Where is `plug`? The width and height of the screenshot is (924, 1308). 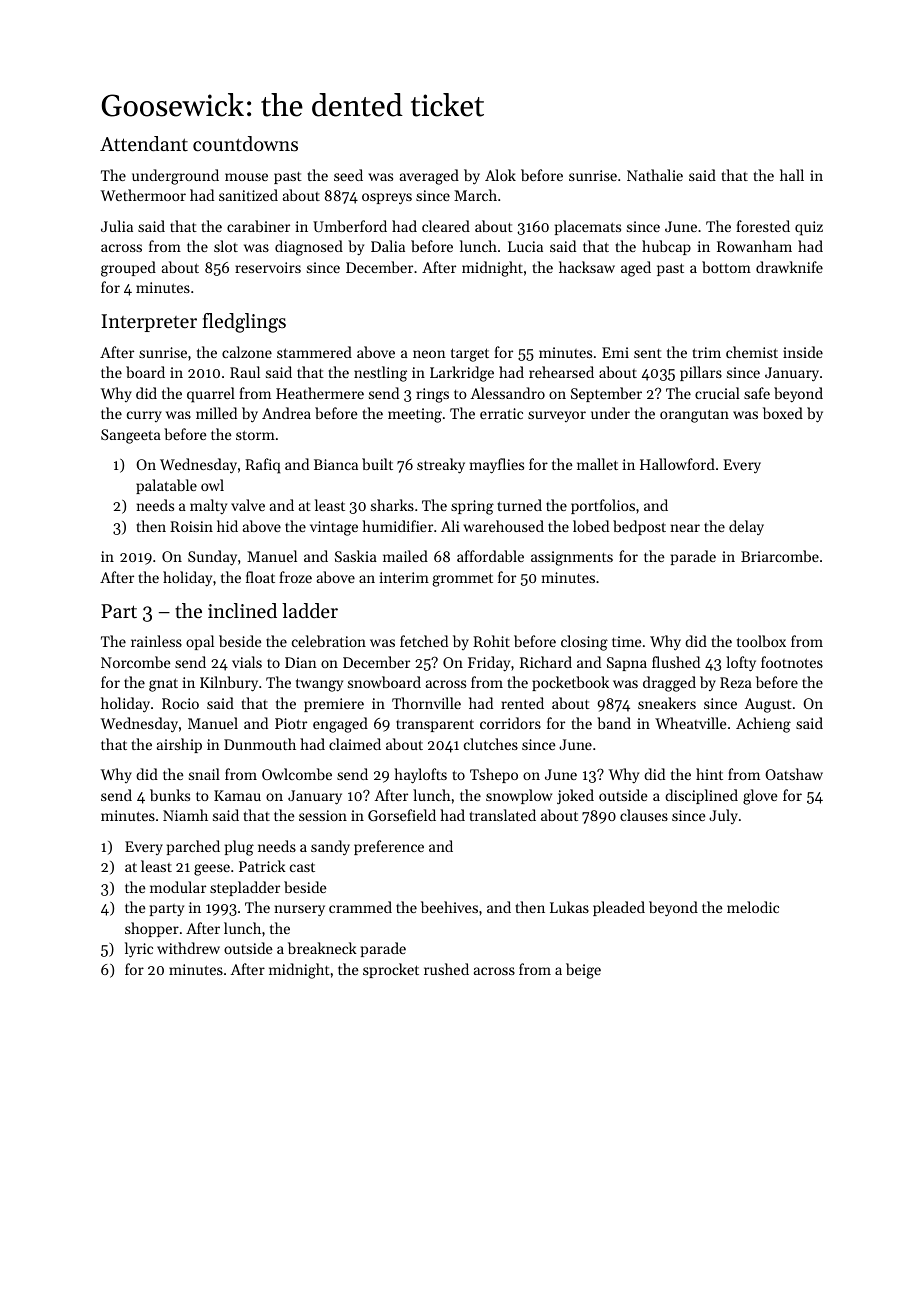 plug is located at coordinates (239, 848).
